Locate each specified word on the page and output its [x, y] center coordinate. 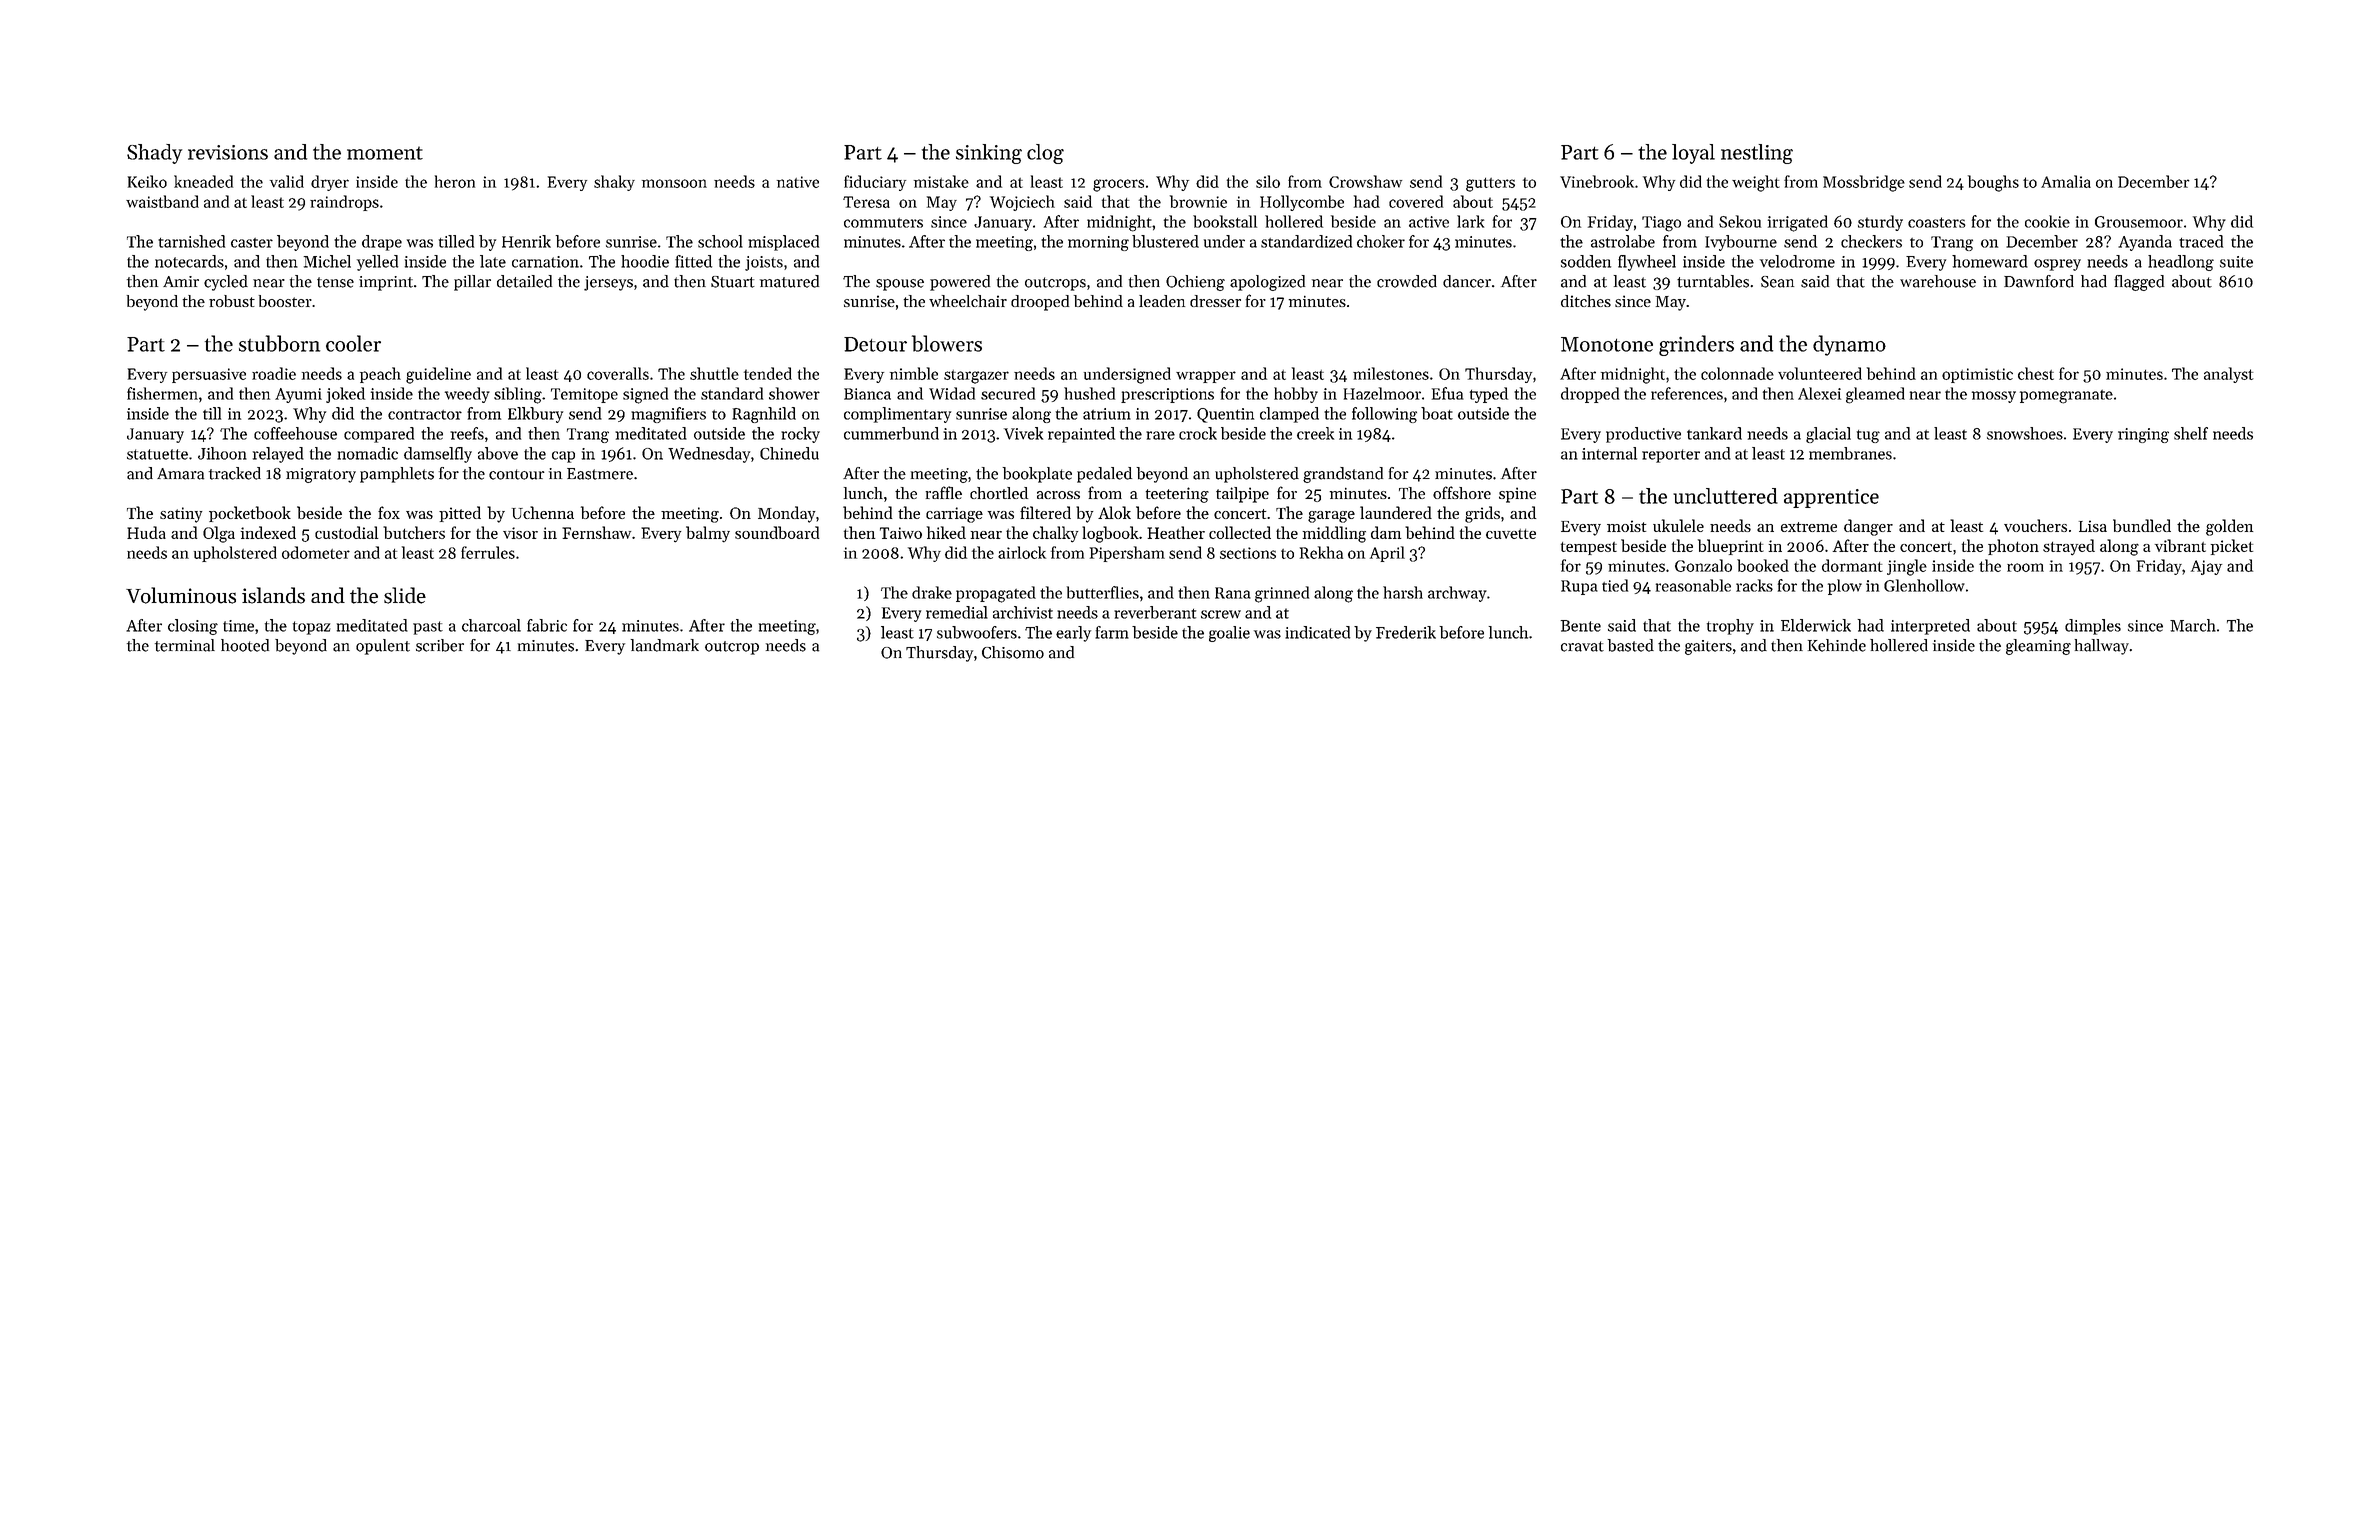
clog [1045, 154]
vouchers [2035, 525]
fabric [547, 625]
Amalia [2066, 181]
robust [232, 301]
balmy [708, 534]
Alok [1114, 512]
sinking [989, 154]
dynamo [1849, 345]
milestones [1391, 373]
